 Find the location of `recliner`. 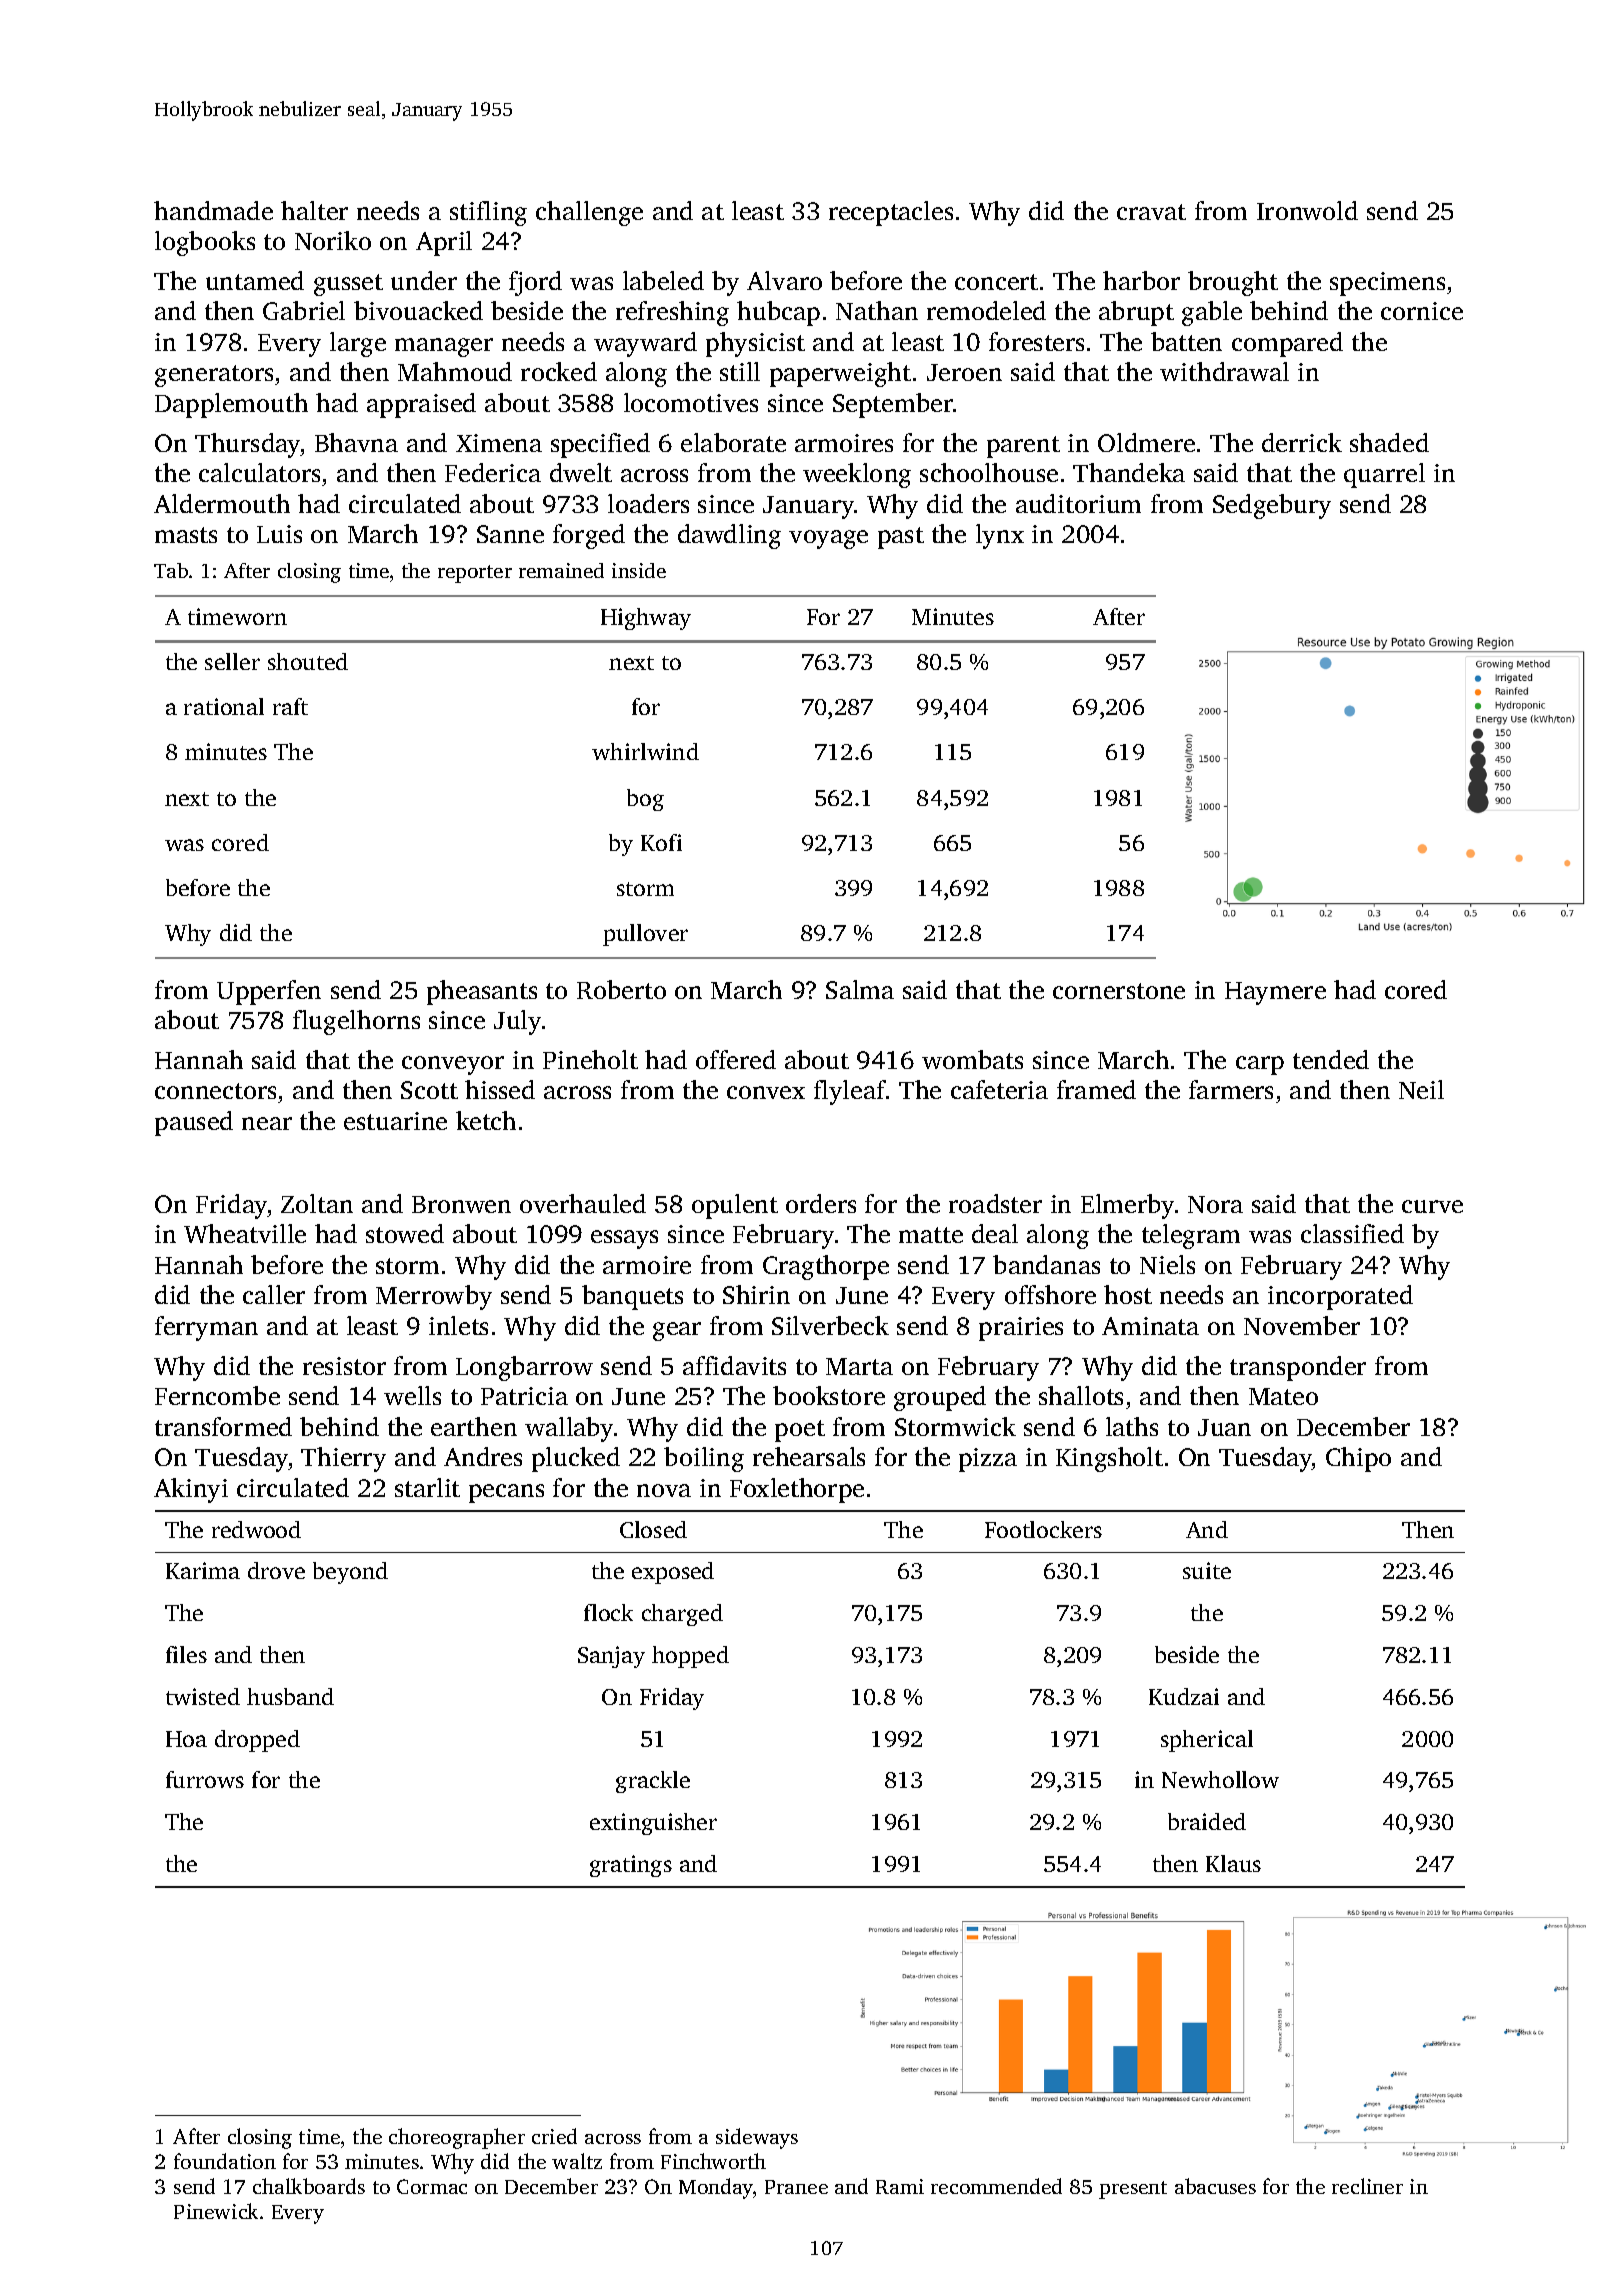

recliner is located at coordinates (1367, 2186).
